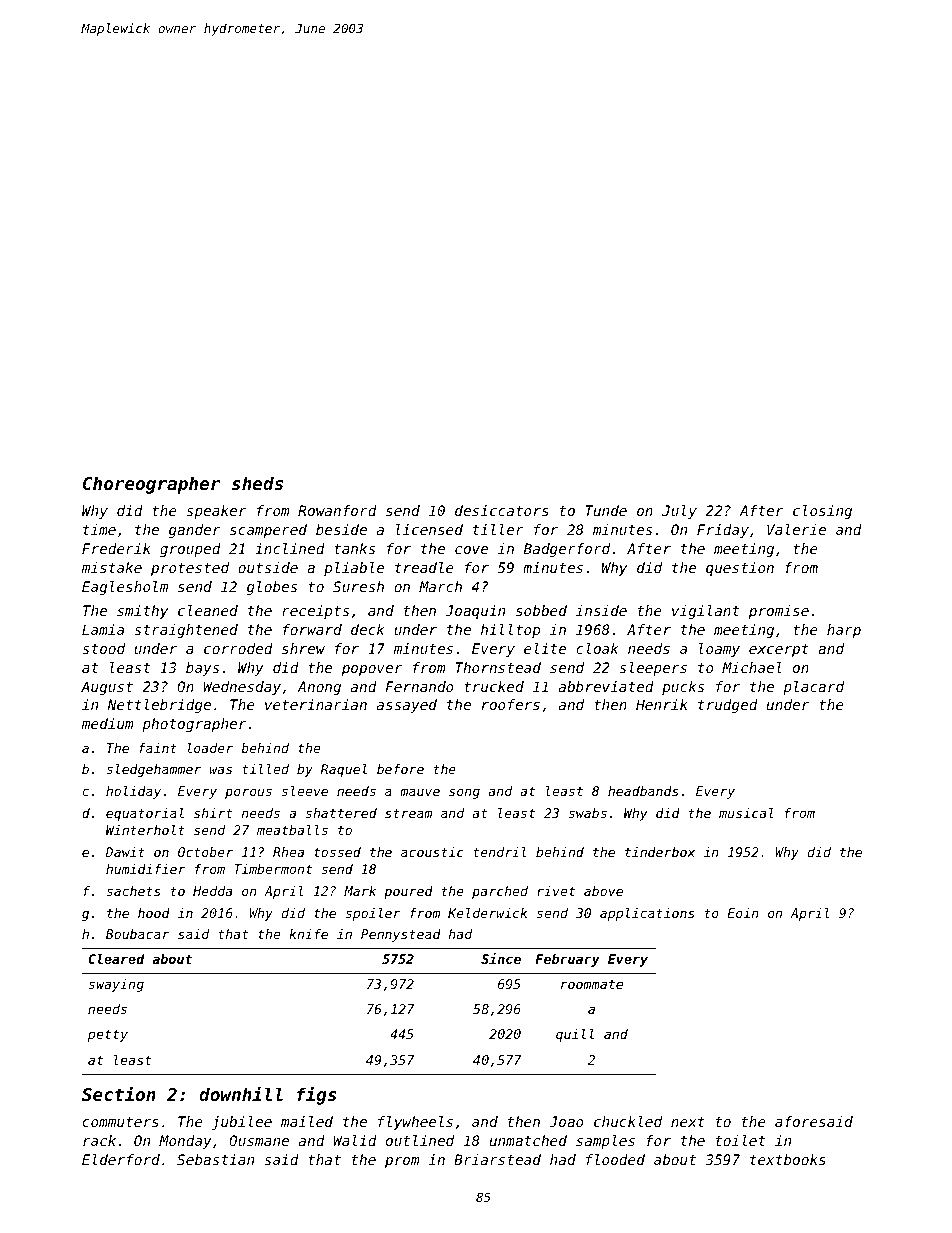 The height and width of the document is (1233, 952). Describe the element at coordinates (215, 1159) in the document. I see `Sebastian` at that location.
